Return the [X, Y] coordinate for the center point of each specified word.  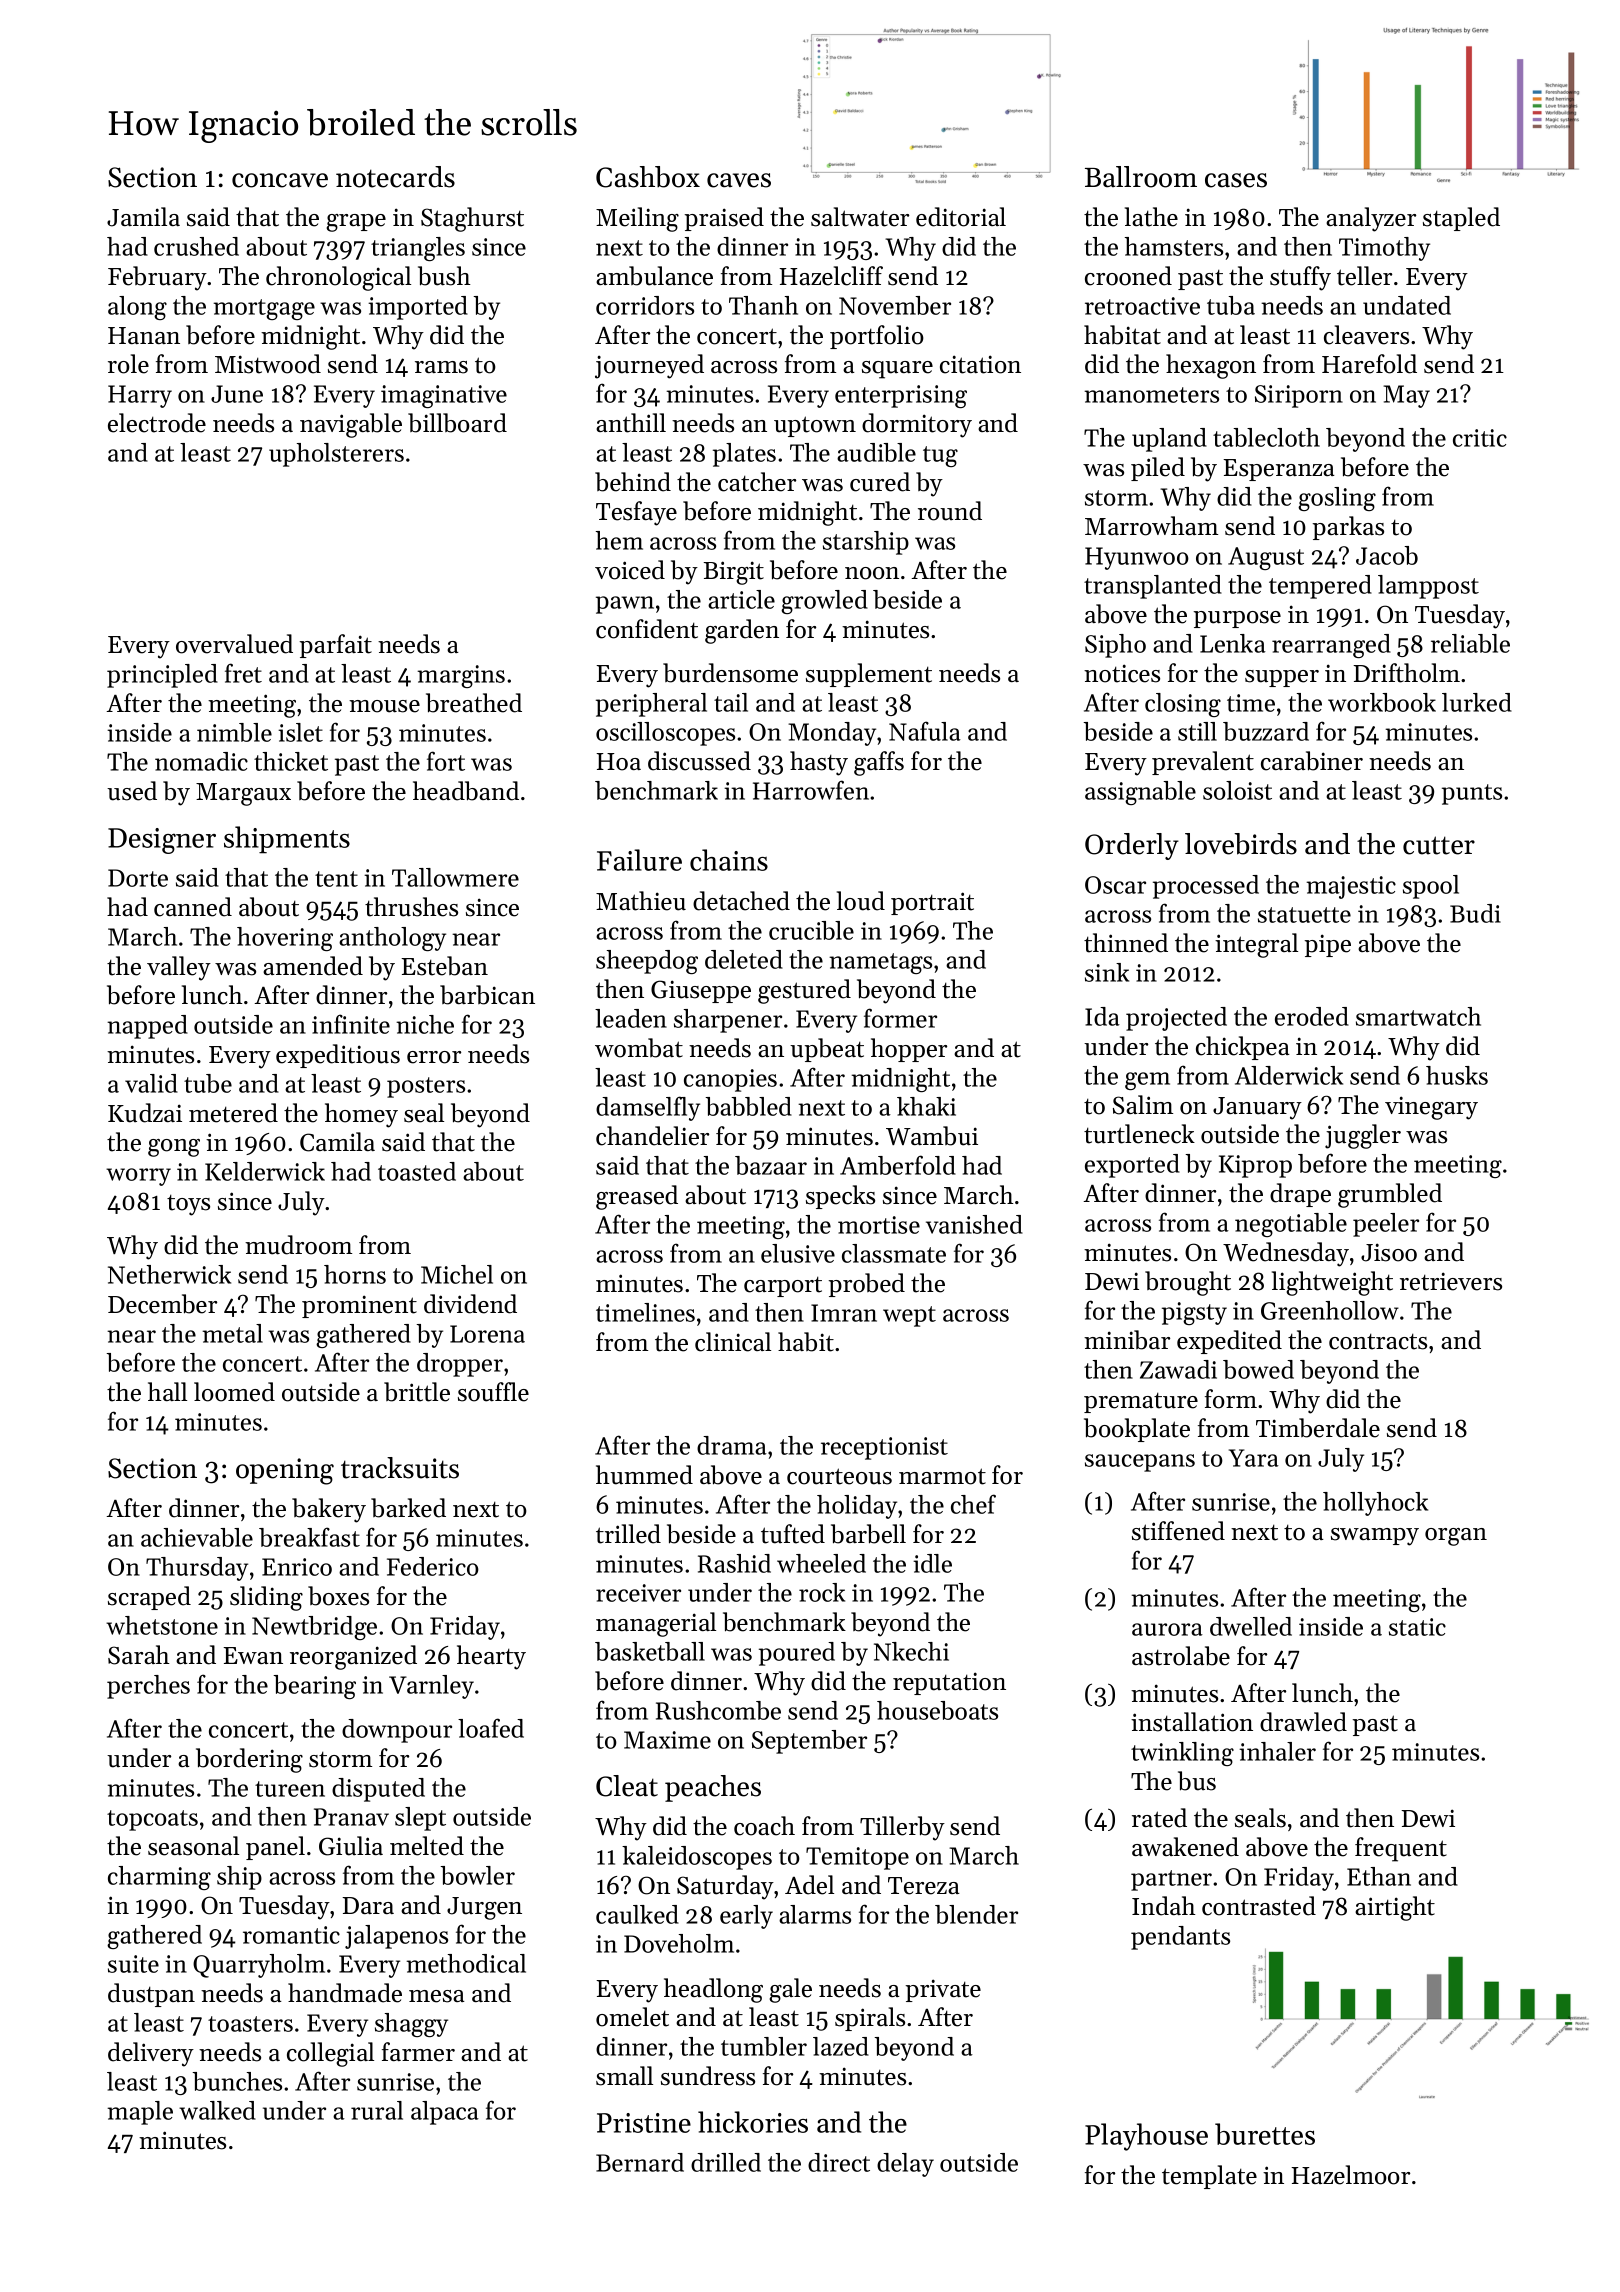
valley [179, 968]
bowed [1258, 1369]
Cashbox [648, 177]
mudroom [298, 1245]
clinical [733, 1342]
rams [441, 367]
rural [377, 2110]
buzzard [1266, 731]
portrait [932, 903]
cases [1236, 180]
